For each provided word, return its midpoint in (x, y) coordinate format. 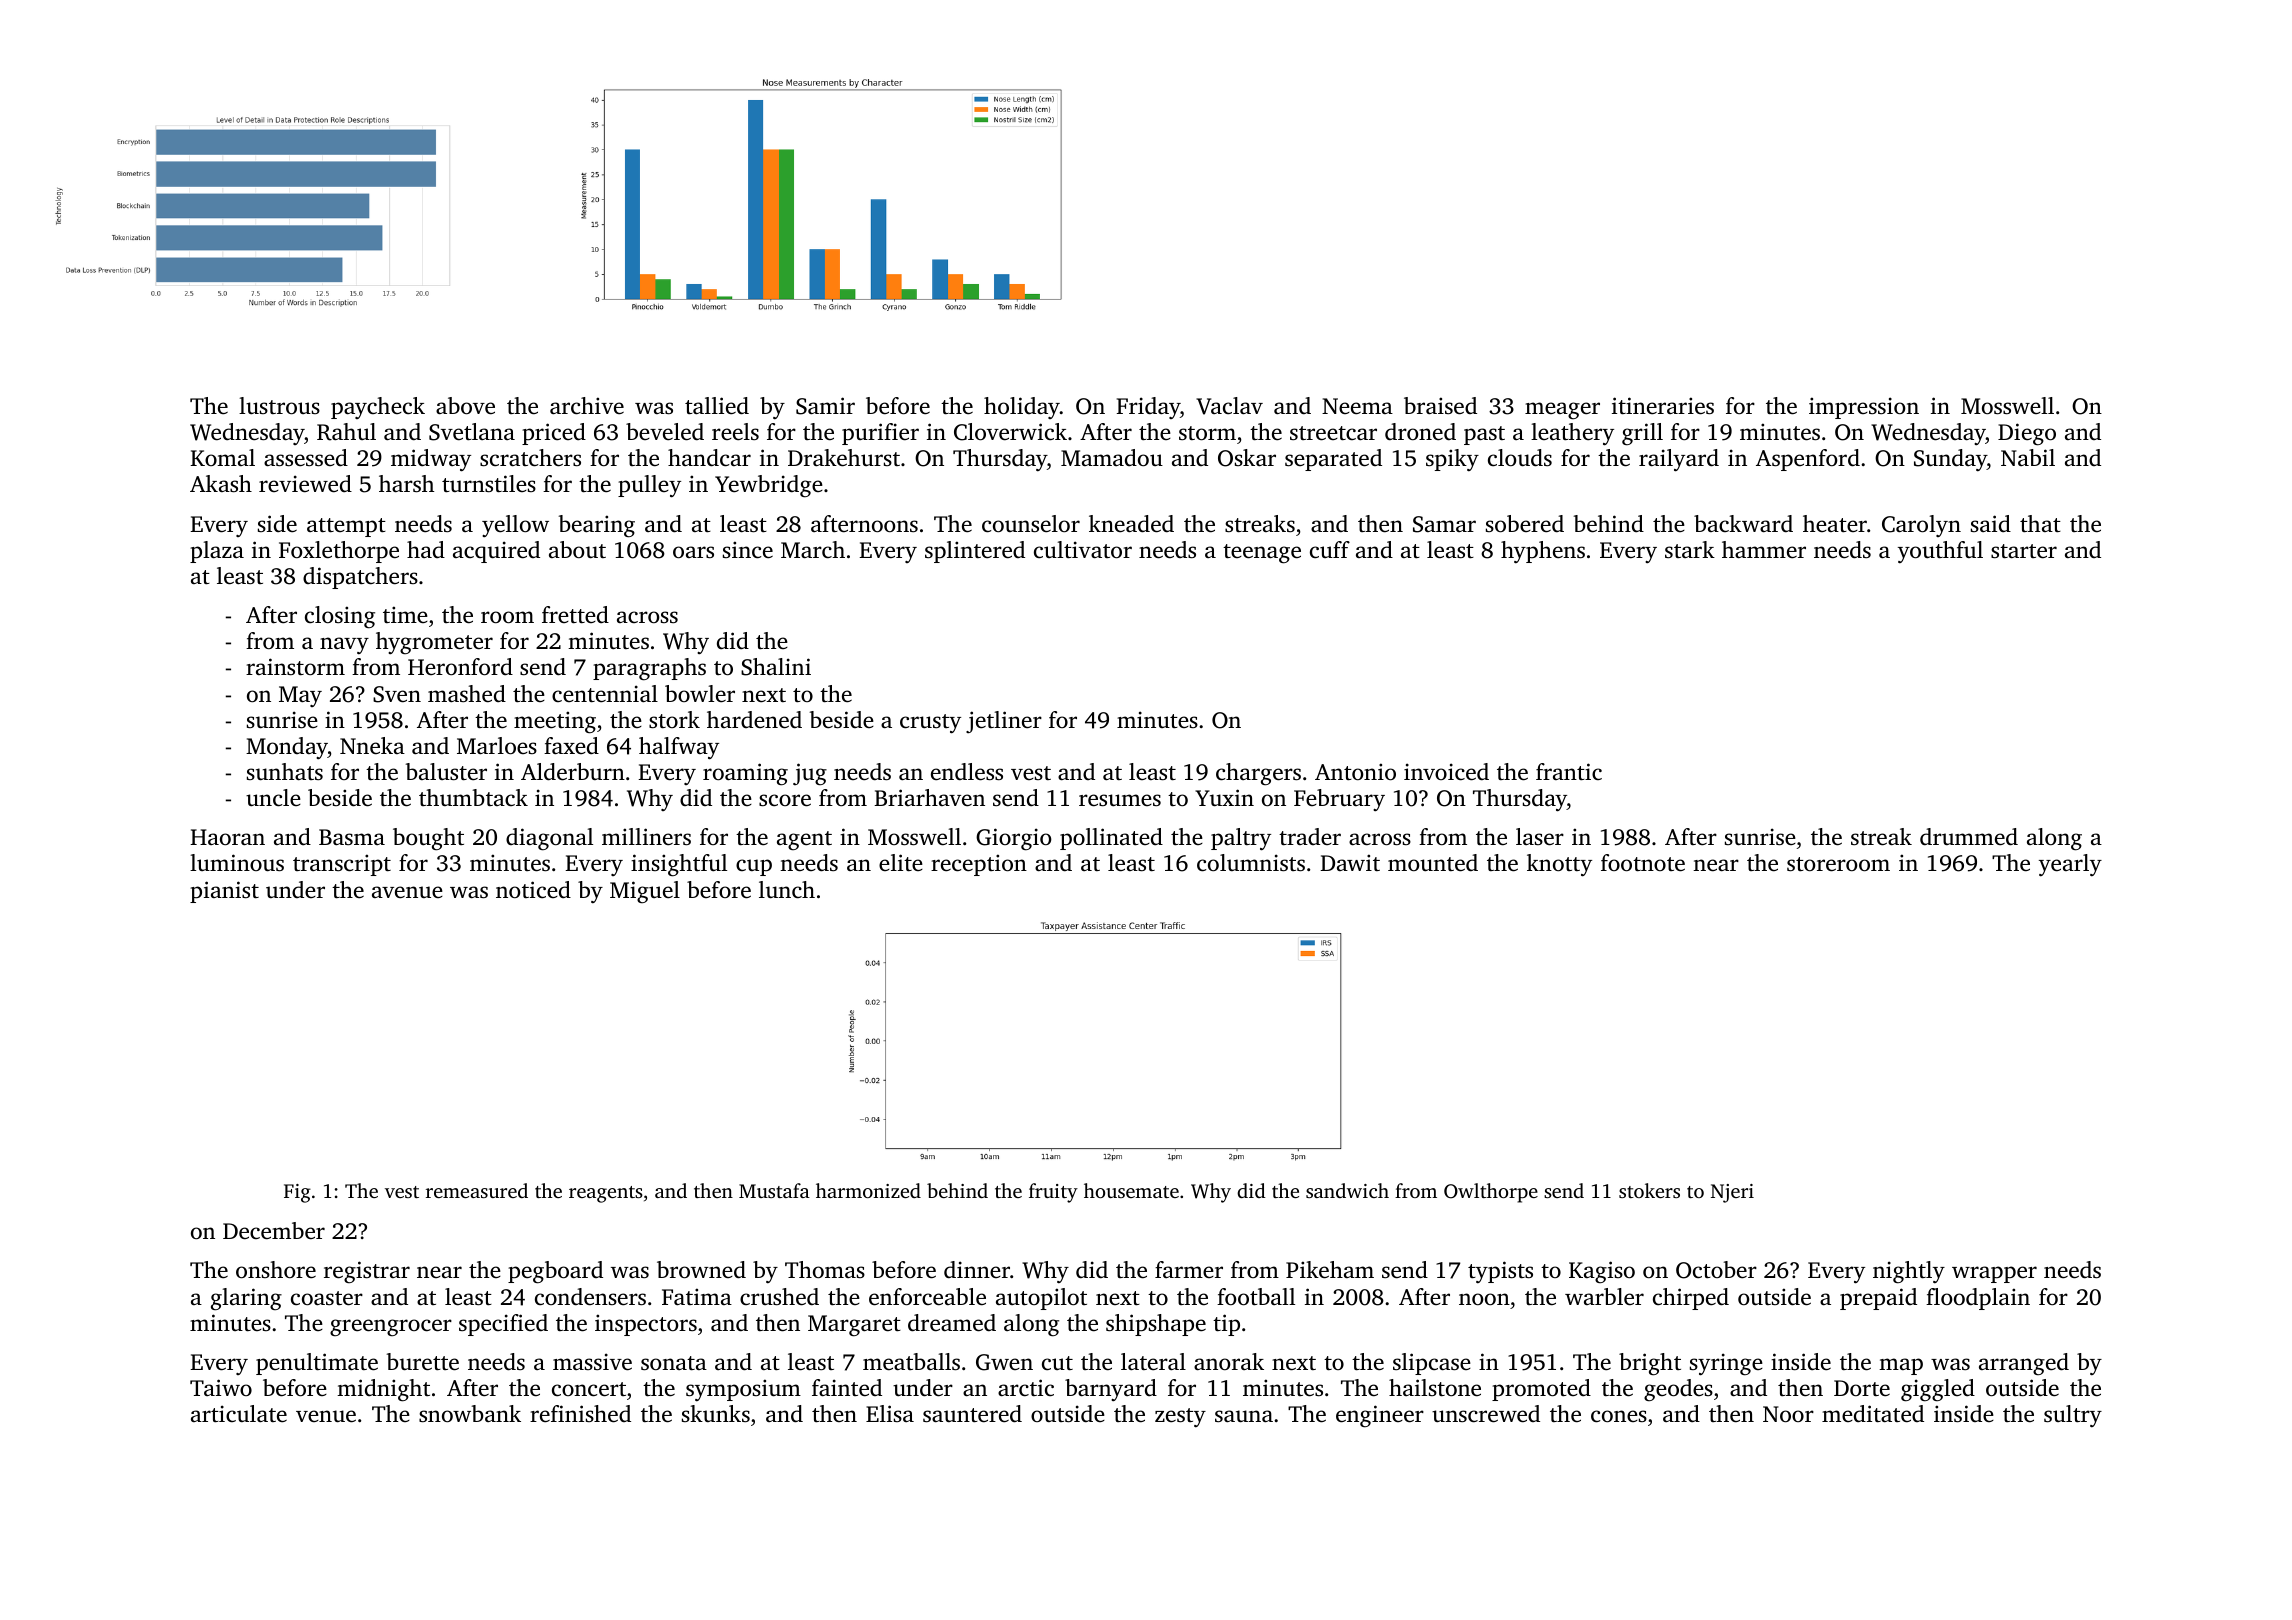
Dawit (1350, 862)
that (2040, 523)
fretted (575, 614)
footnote (1643, 863)
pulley (649, 486)
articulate (239, 1414)
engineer (1380, 1416)
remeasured (477, 1190)
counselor (1031, 524)
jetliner (1004, 722)
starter (2024, 551)
